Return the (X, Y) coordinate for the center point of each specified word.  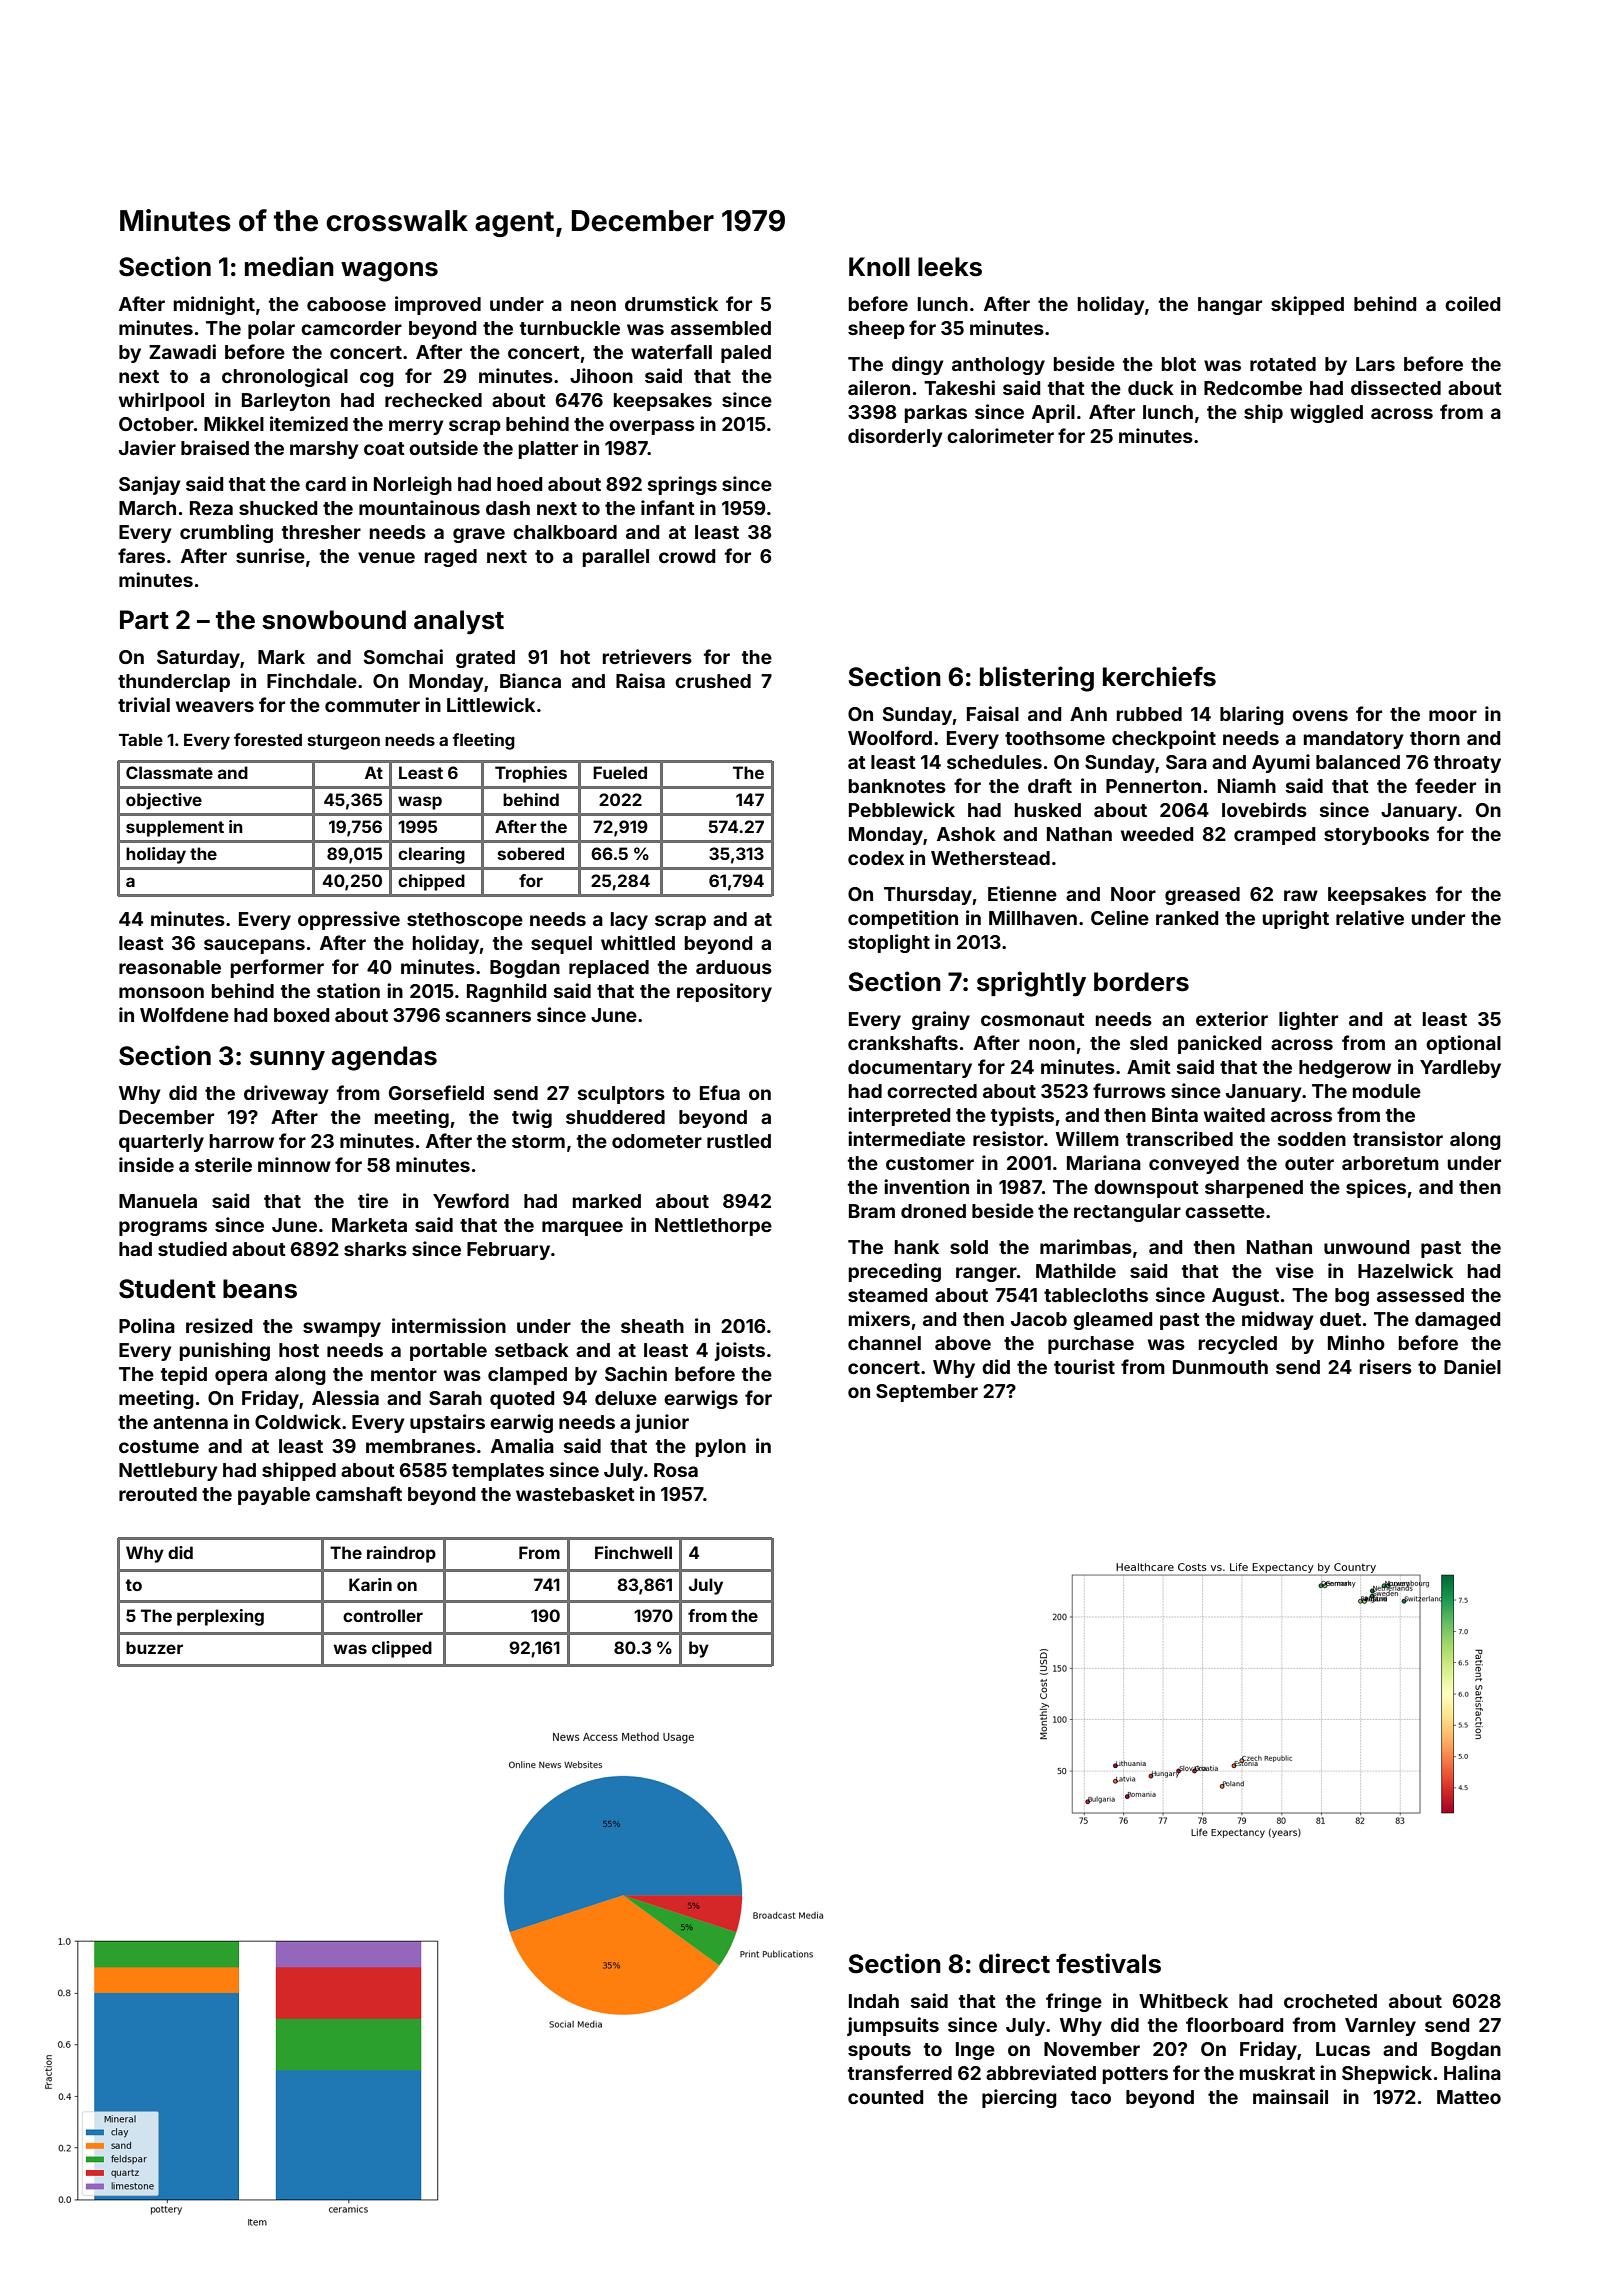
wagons (389, 272)
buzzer (154, 1647)
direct (1014, 1963)
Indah (874, 2001)
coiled (1472, 303)
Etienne (1022, 893)
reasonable (170, 967)
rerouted (158, 1494)
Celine (1120, 917)
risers (1386, 1366)
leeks (950, 267)
